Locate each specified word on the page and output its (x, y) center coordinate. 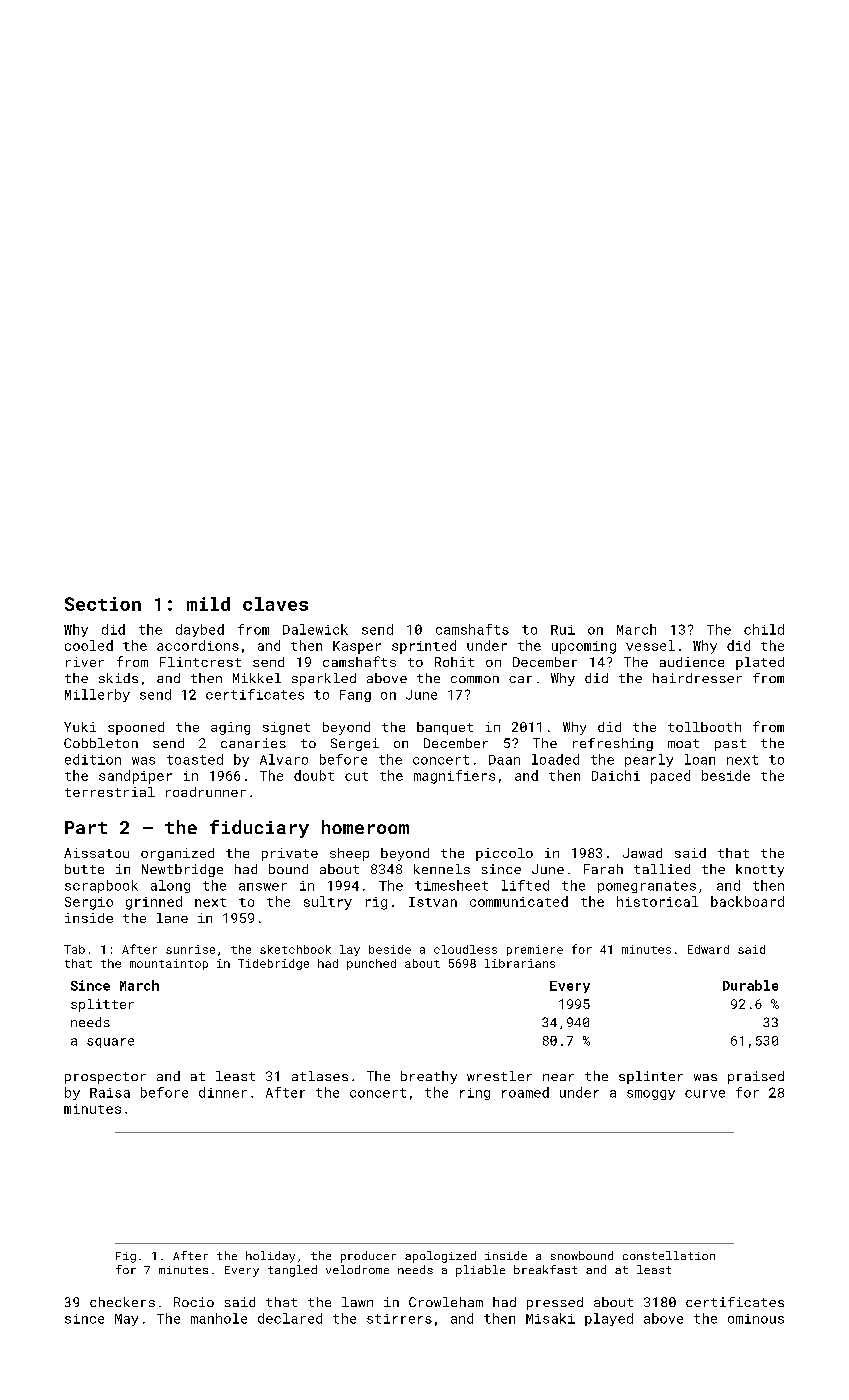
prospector (105, 1078)
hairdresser (697, 678)
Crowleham (446, 1302)
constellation (669, 1255)
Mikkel (257, 678)
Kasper (357, 647)
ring (475, 1094)
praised (756, 1077)
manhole (219, 1318)
